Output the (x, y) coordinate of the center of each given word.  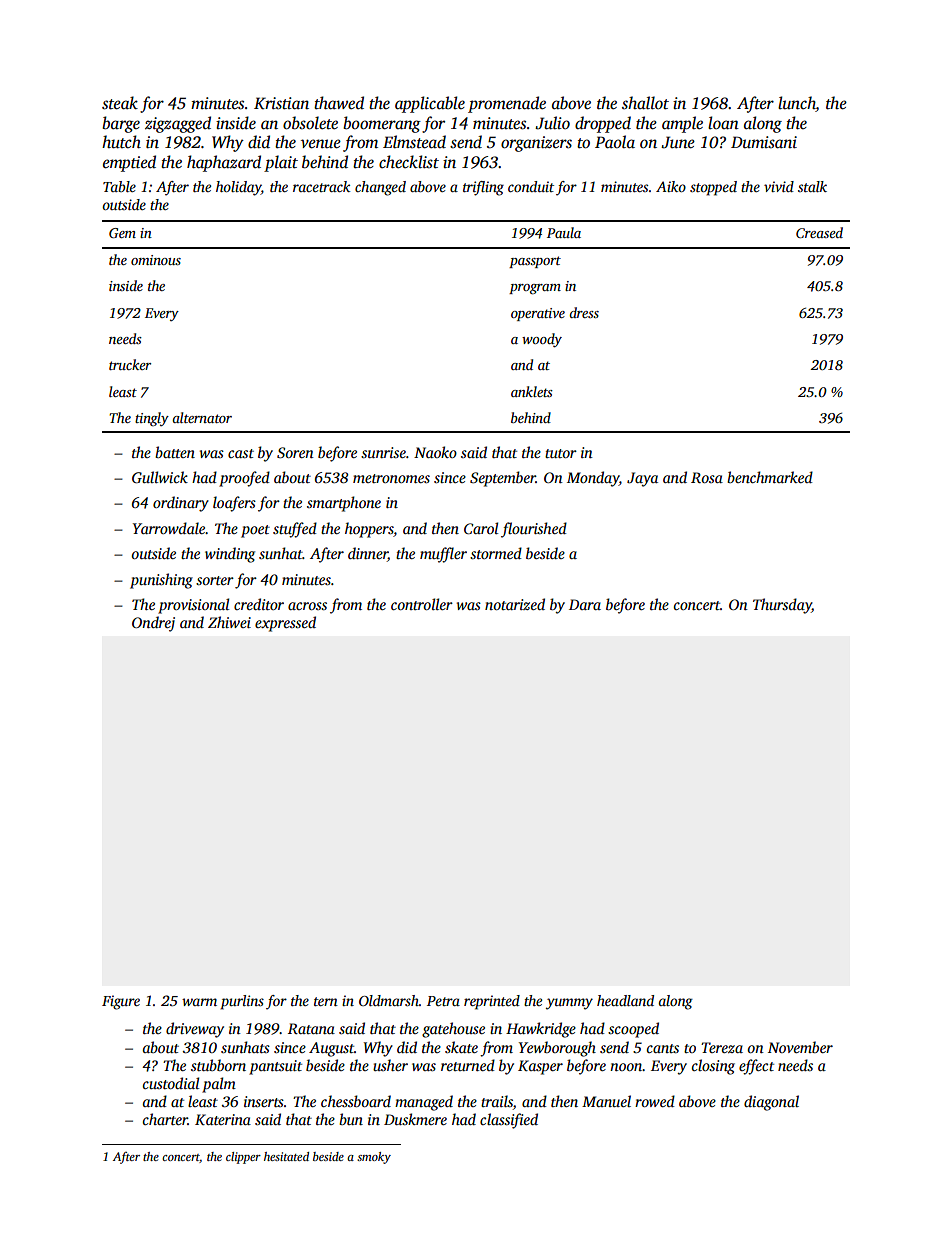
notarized (515, 604)
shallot (645, 103)
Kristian (281, 103)
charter (165, 1119)
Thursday (782, 606)
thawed (339, 103)
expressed (285, 624)
